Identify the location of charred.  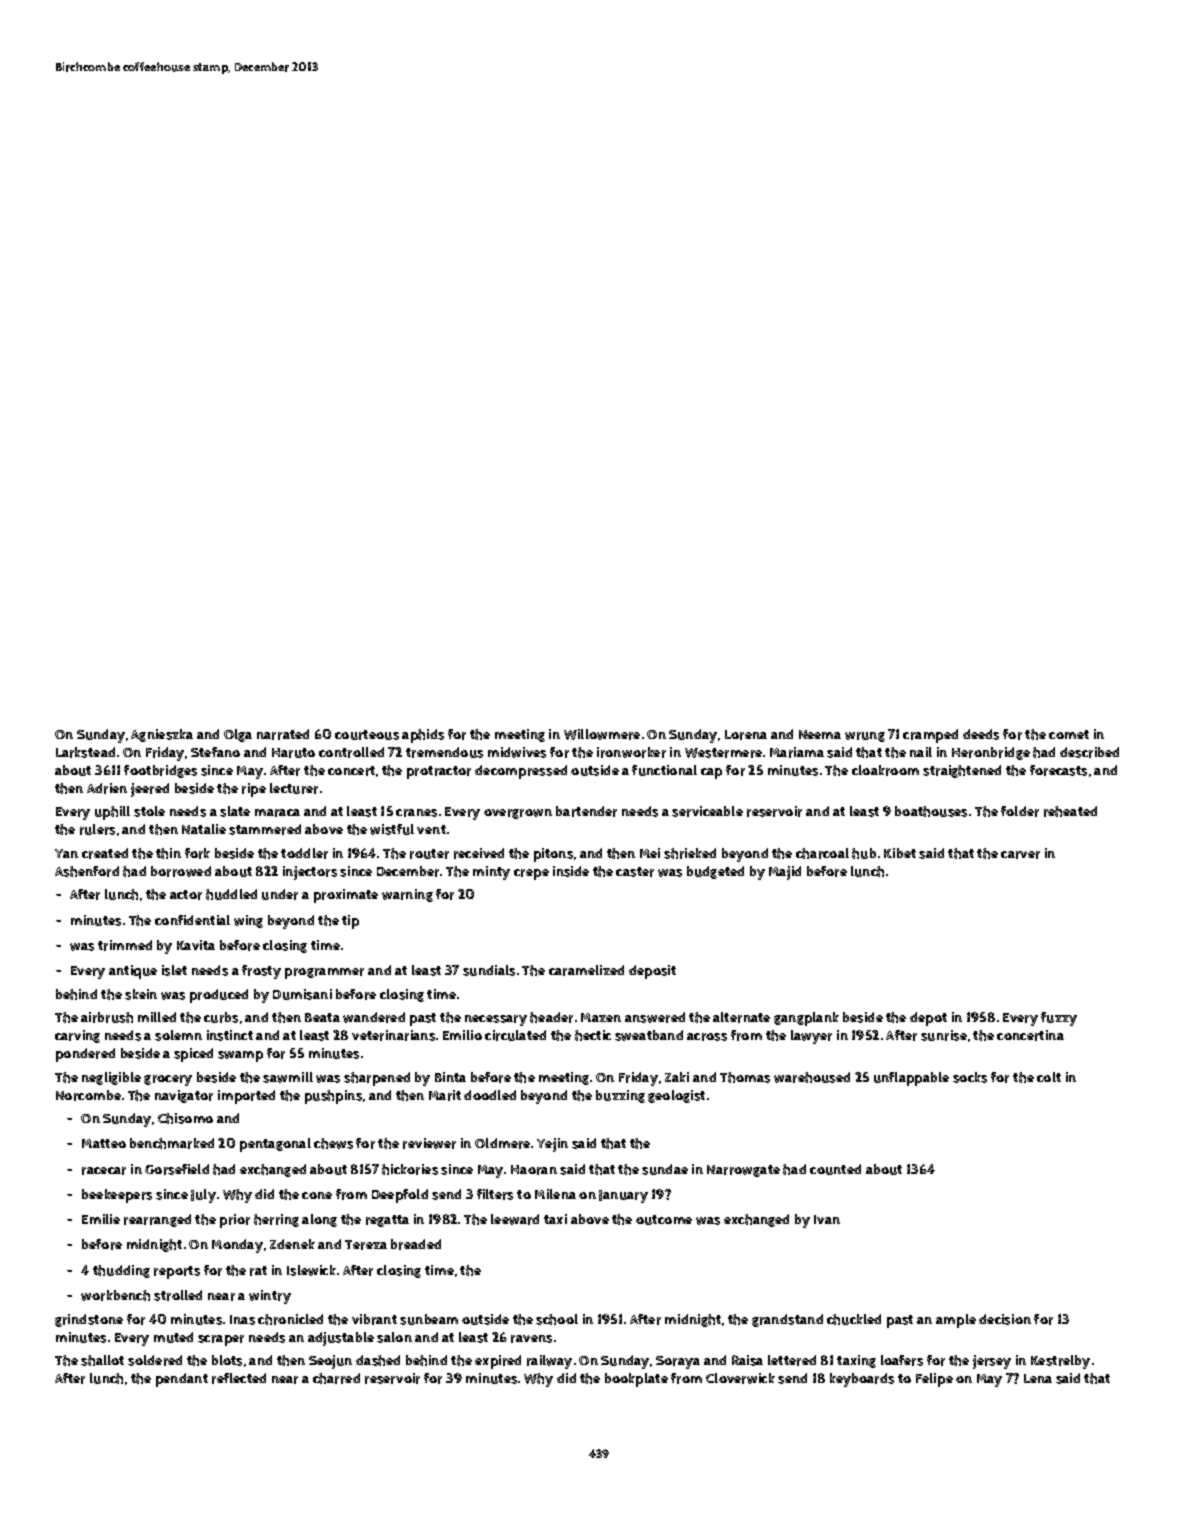
(336, 1378).
